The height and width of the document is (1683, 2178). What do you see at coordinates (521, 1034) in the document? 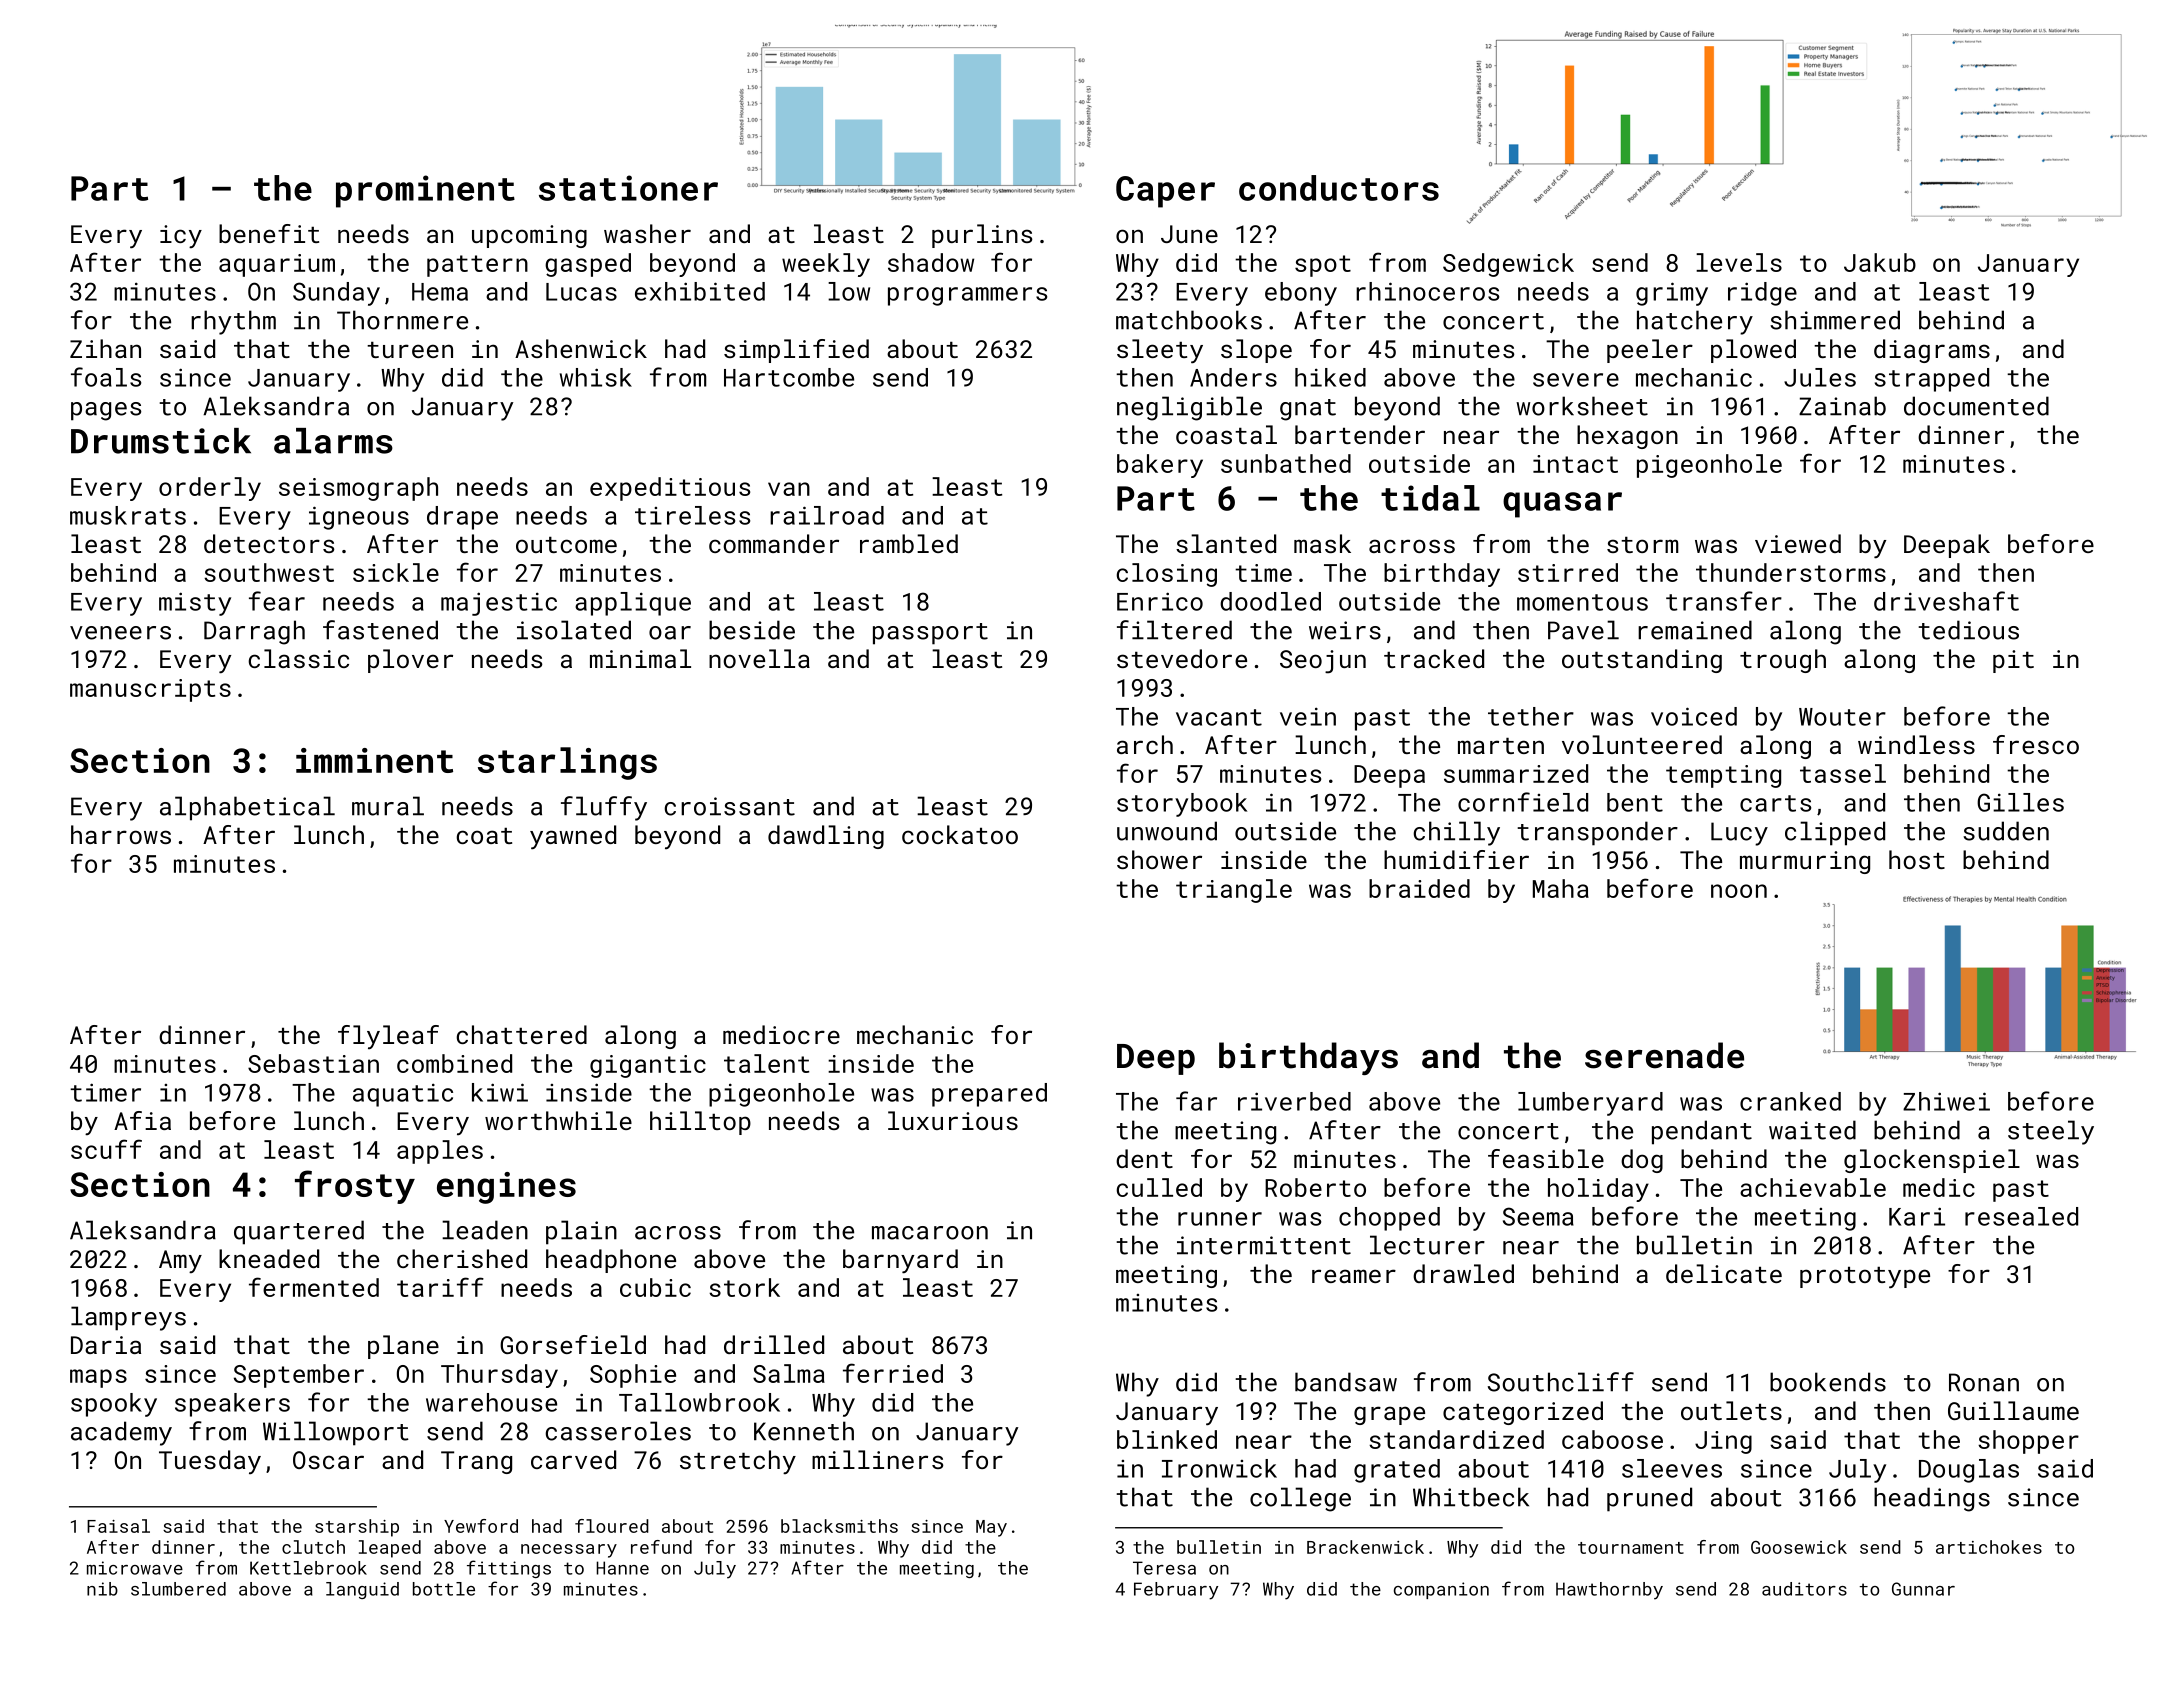
I see `chattered` at bounding box center [521, 1034].
